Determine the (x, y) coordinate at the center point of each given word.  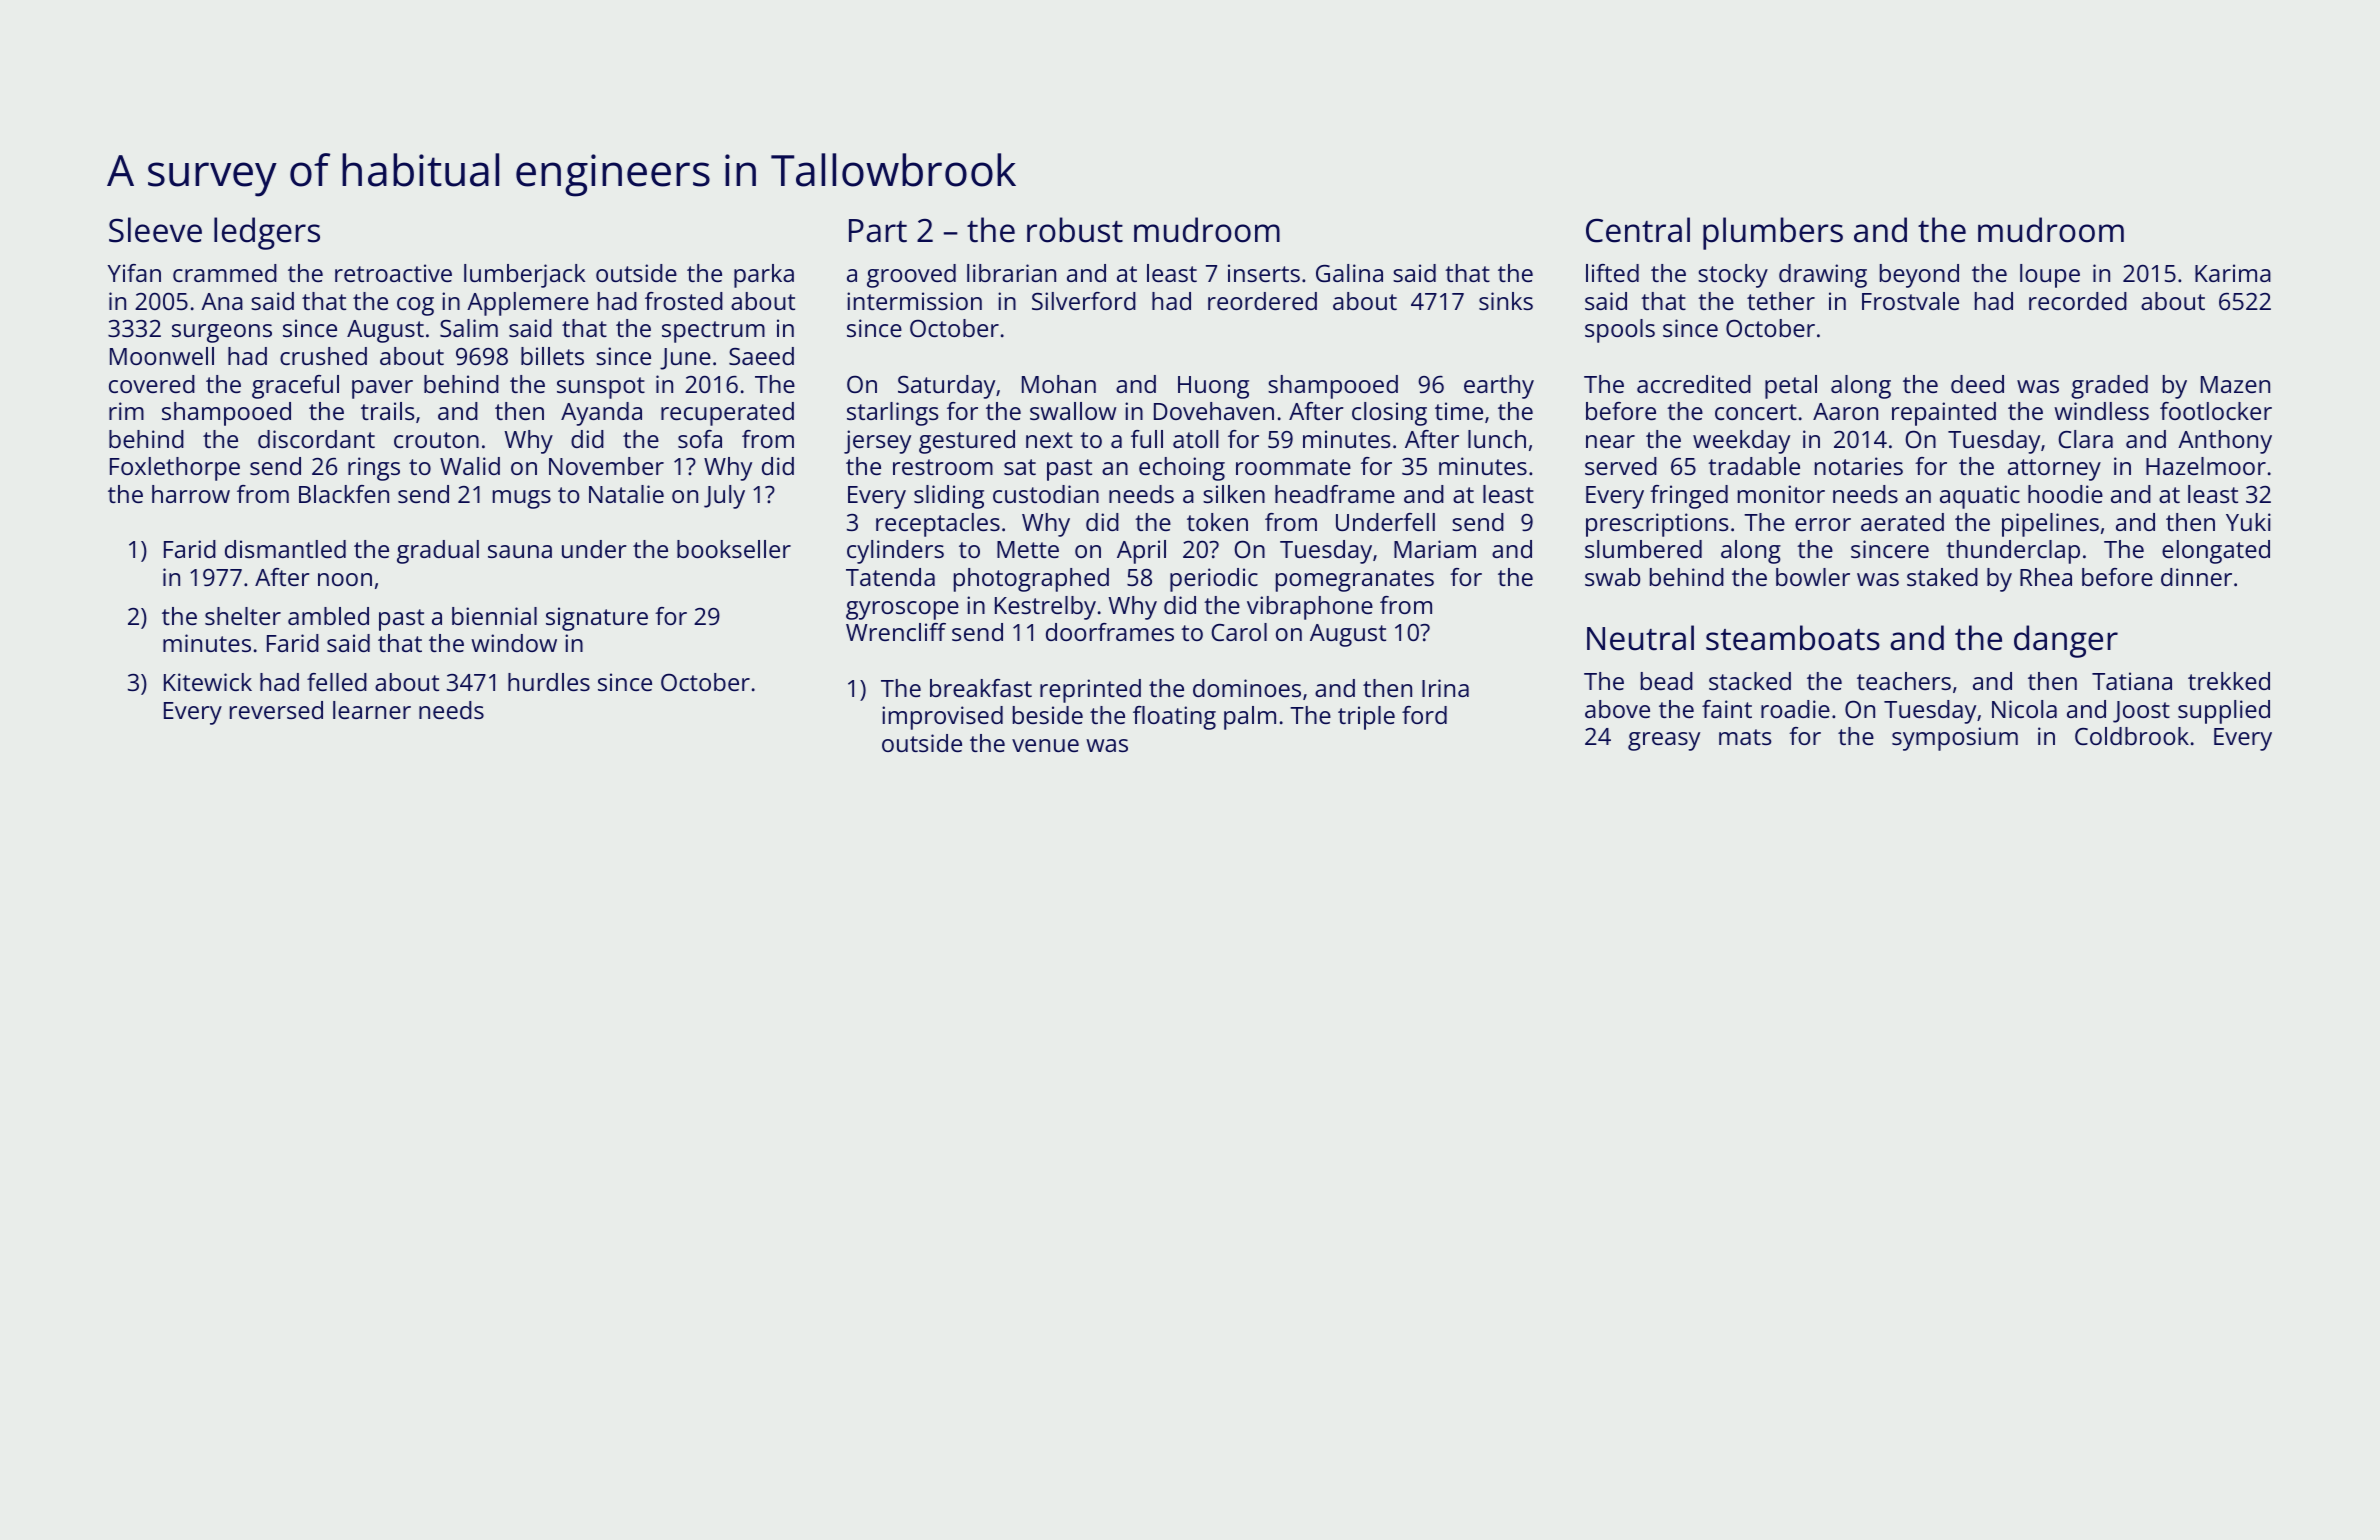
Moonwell (162, 356)
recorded (2078, 301)
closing (1389, 414)
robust (1075, 230)
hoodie (2065, 494)
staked (1942, 577)
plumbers (1773, 233)
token (1217, 522)
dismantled (285, 549)
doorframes (1110, 632)
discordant (316, 439)
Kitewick (208, 682)
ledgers (267, 233)
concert (1756, 412)
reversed (276, 710)
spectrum (713, 332)
